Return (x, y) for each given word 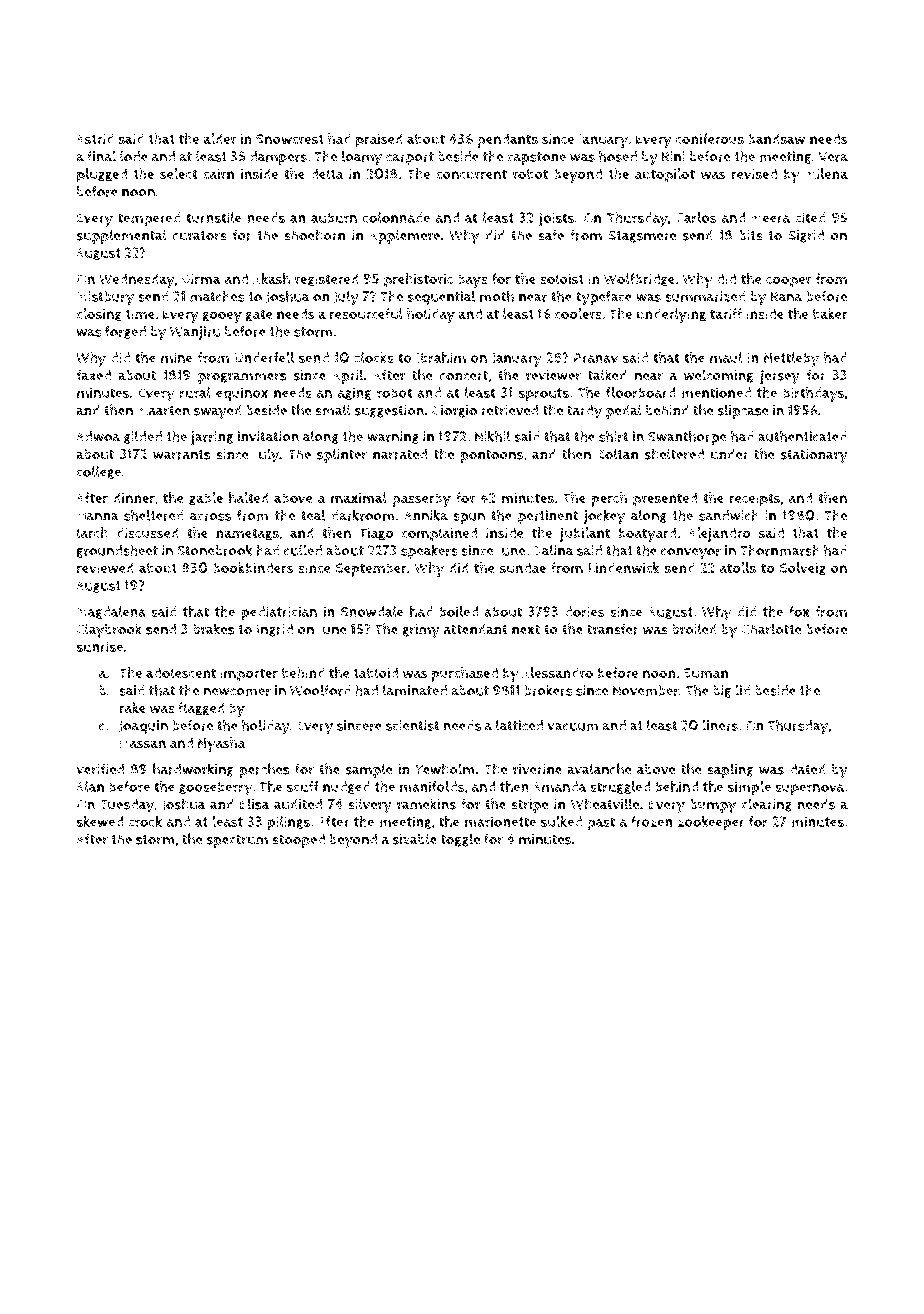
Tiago (376, 534)
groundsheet (117, 551)
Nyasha (222, 744)
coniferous (710, 139)
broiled (694, 629)
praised (379, 140)
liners (720, 725)
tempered (149, 219)
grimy (421, 631)
